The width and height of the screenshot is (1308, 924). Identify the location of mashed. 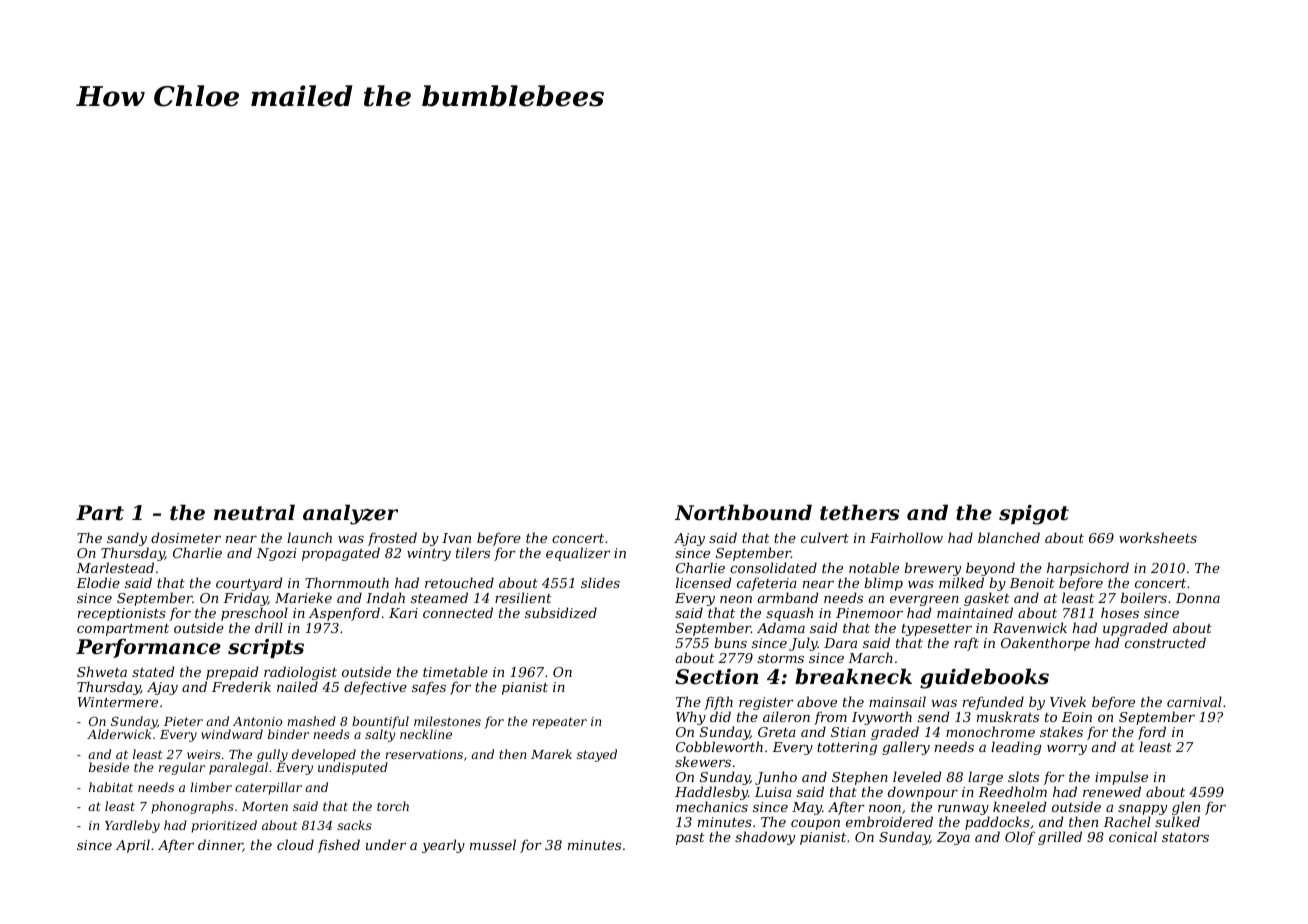
(311, 721).
